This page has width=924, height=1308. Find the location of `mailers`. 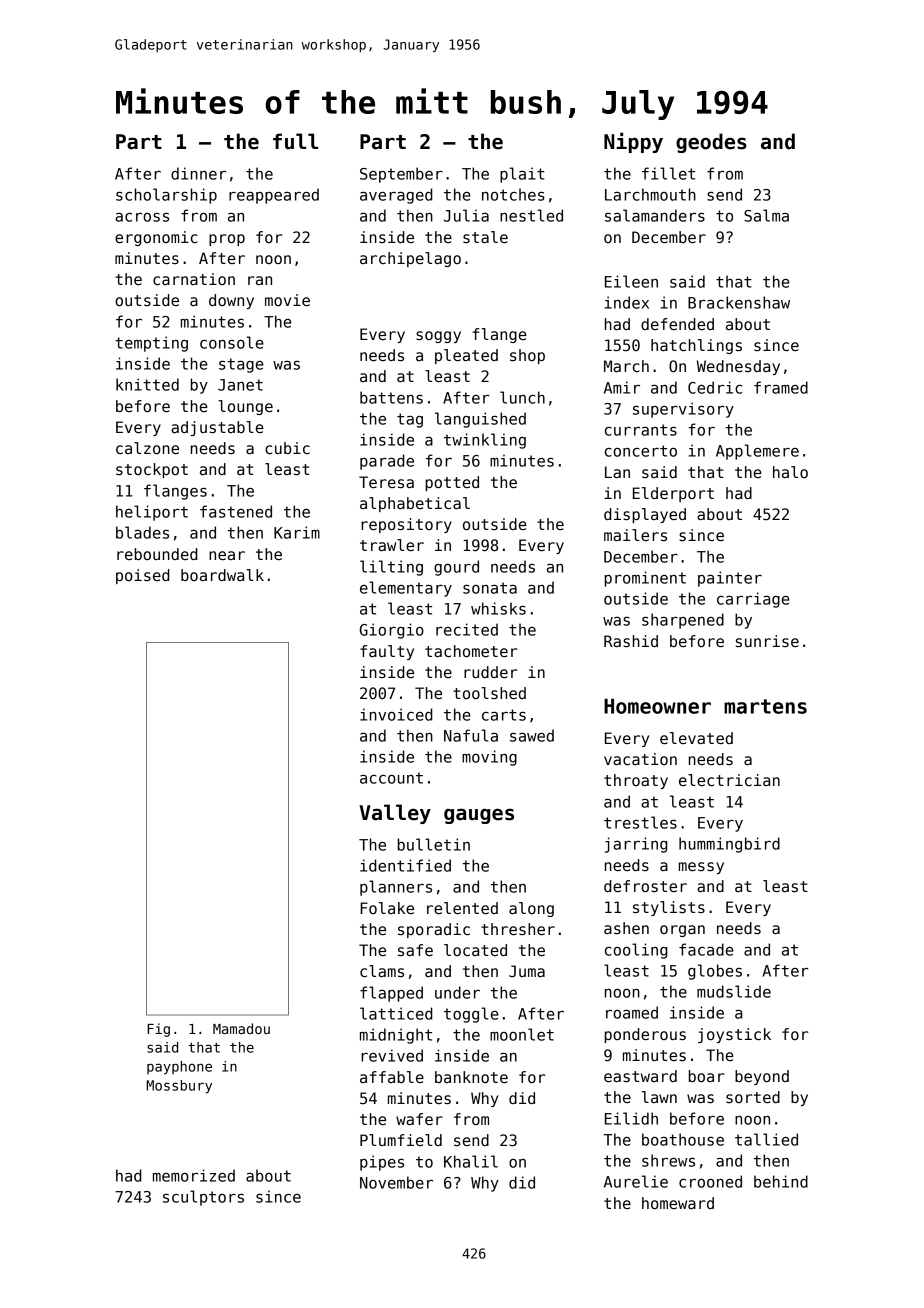

mailers is located at coordinates (635, 535).
